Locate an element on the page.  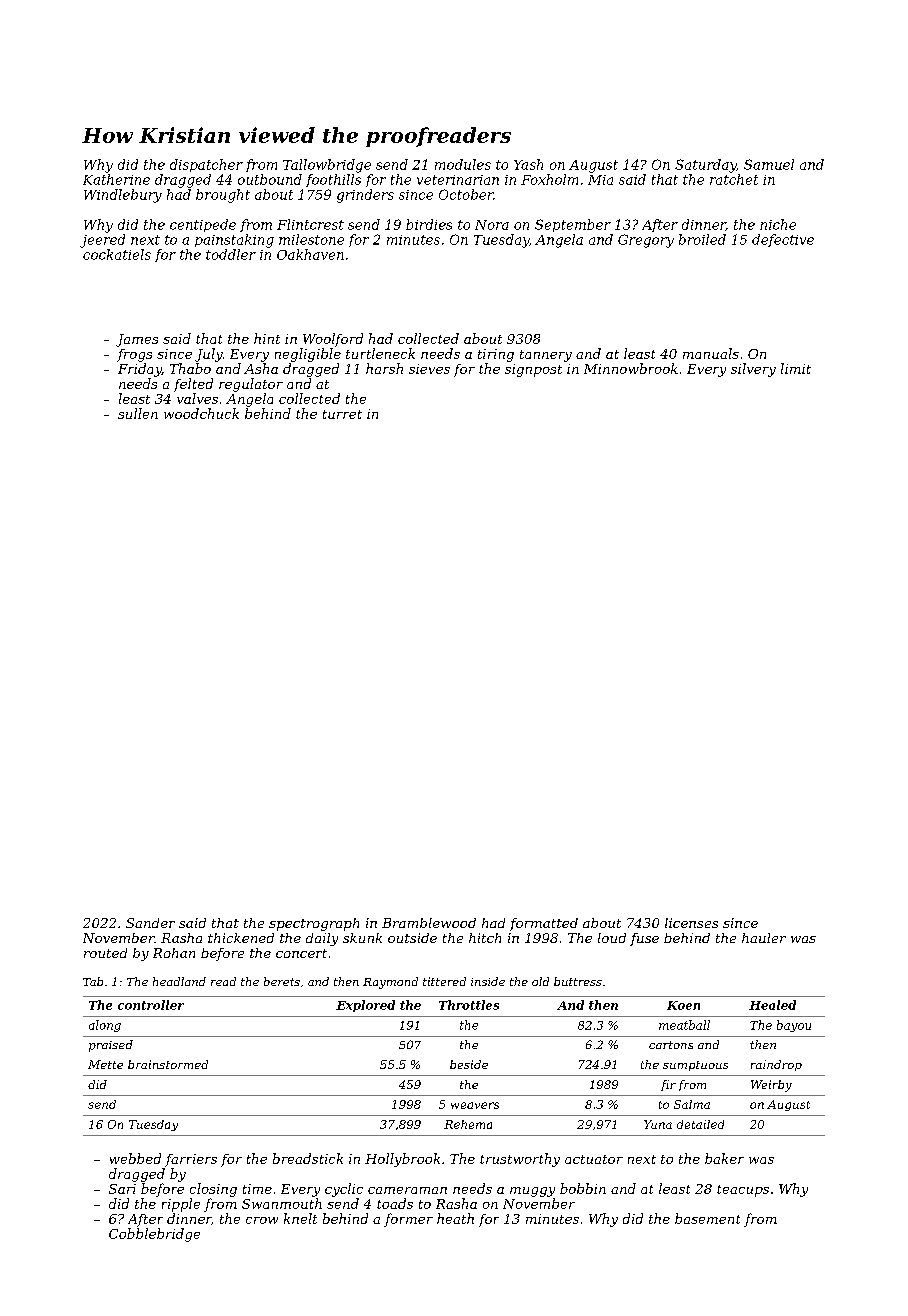
modules is located at coordinates (463, 164).
